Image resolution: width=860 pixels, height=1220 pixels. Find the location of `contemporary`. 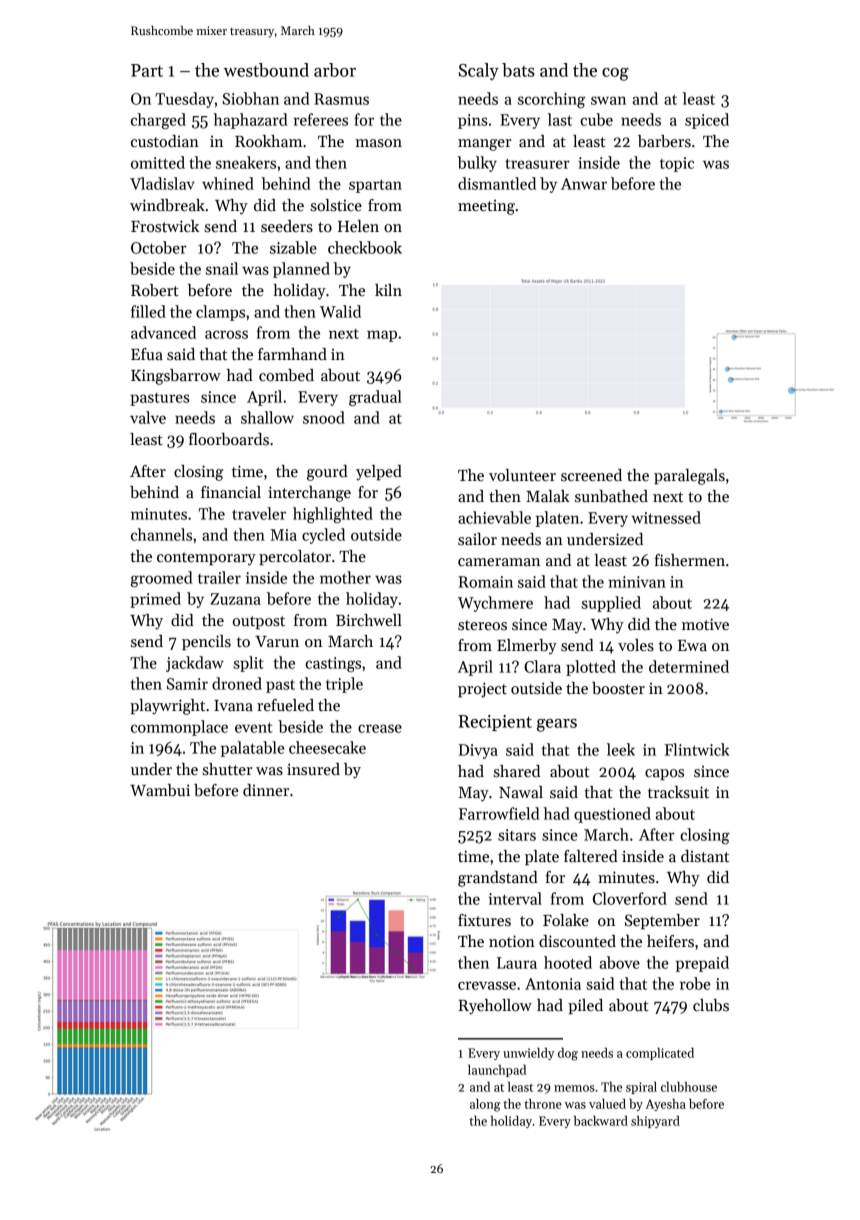

contemporary is located at coordinates (206, 559).
